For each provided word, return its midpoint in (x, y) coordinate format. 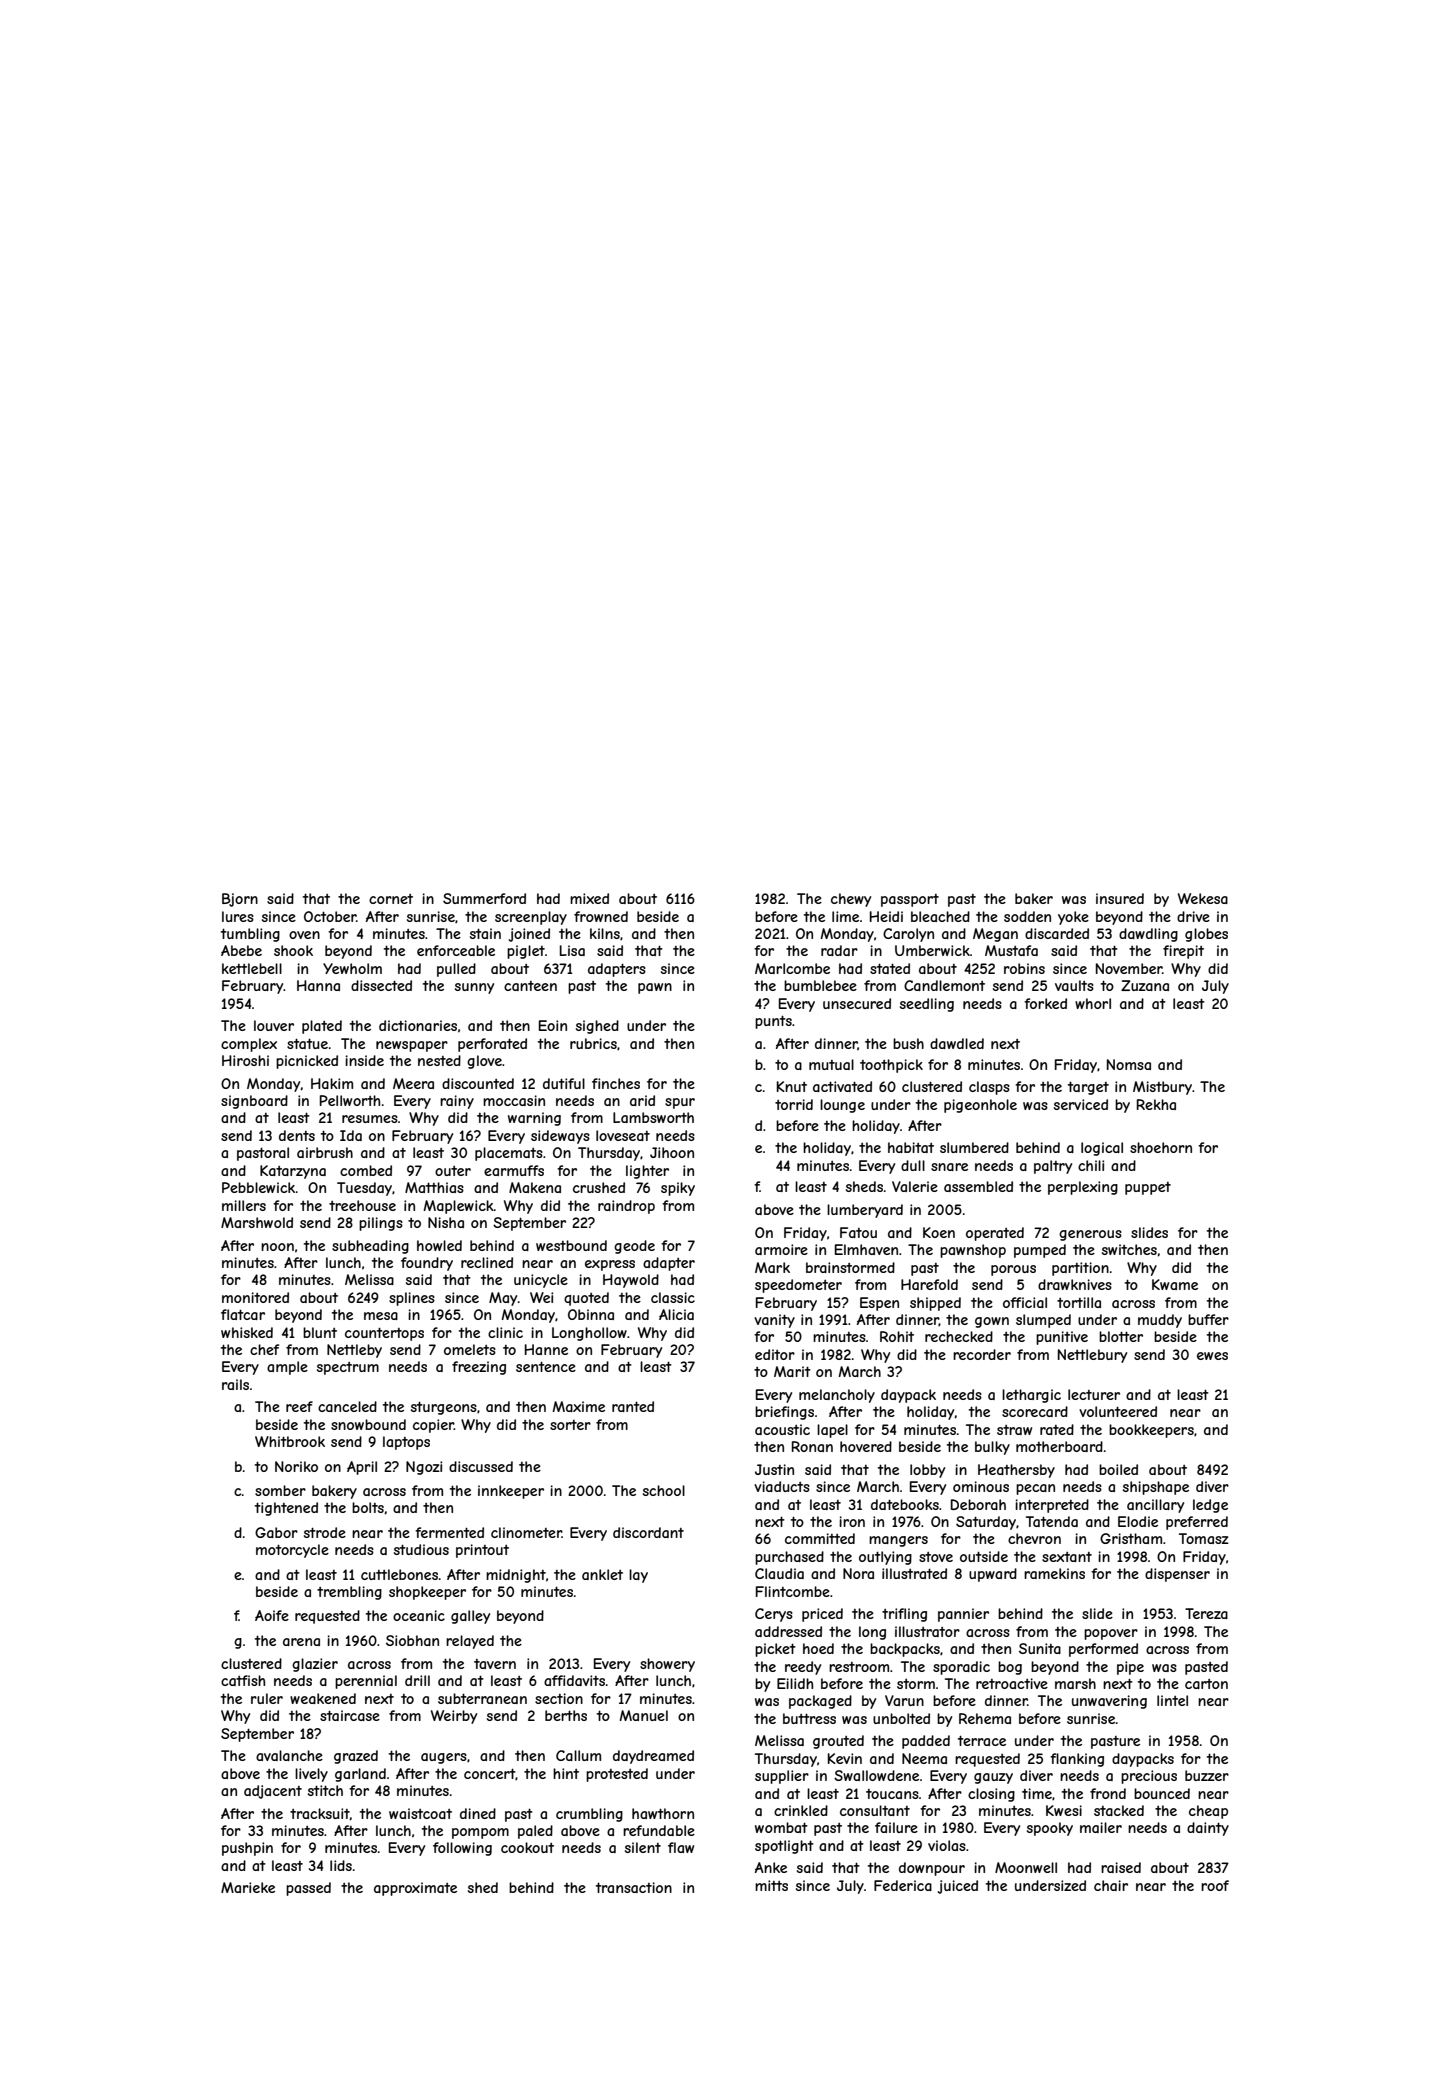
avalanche (289, 1755)
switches (1129, 1249)
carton (1206, 1684)
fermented (449, 1532)
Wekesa (1203, 898)
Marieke (248, 1887)
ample (287, 1368)
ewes (1212, 1356)
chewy (851, 900)
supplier (782, 1777)
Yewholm (352, 968)
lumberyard (865, 1211)
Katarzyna (293, 1172)
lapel (832, 1431)
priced (822, 1615)
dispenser (1177, 1575)
